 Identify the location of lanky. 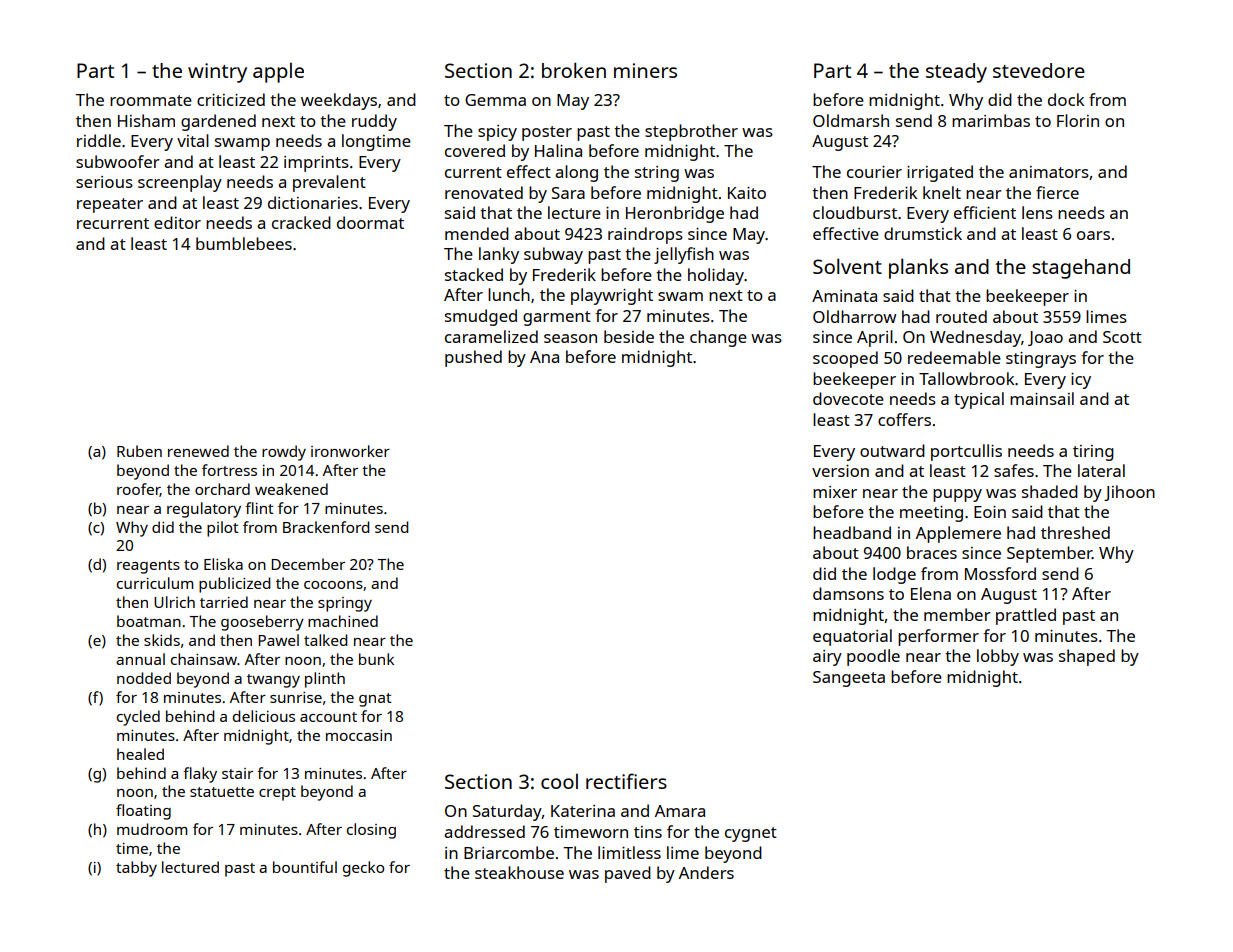
(499, 255).
